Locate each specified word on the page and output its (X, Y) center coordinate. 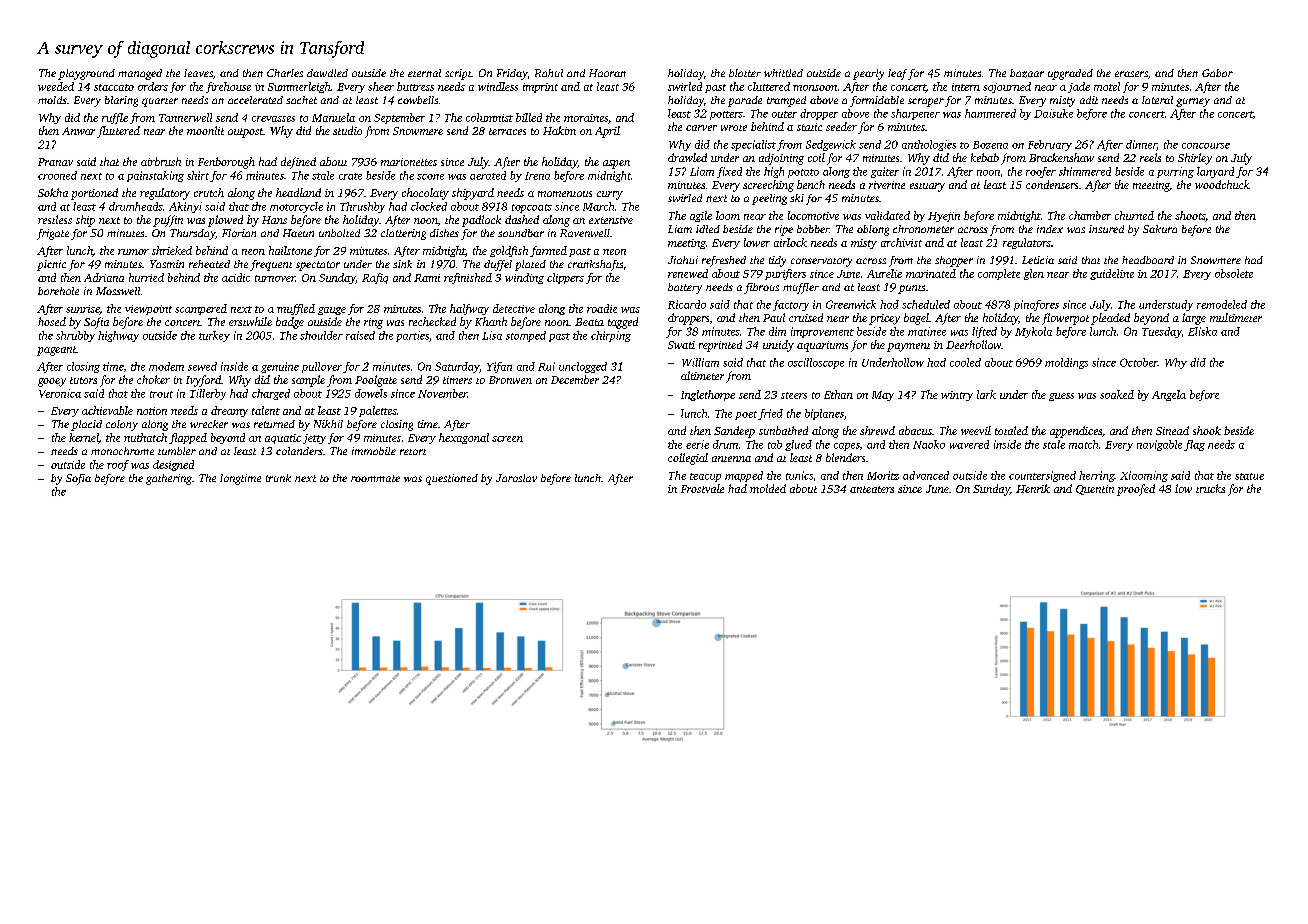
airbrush (161, 161)
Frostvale (702, 488)
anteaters (872, 489)
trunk (278, 478)
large (1194, 319)
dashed (522, 219)
